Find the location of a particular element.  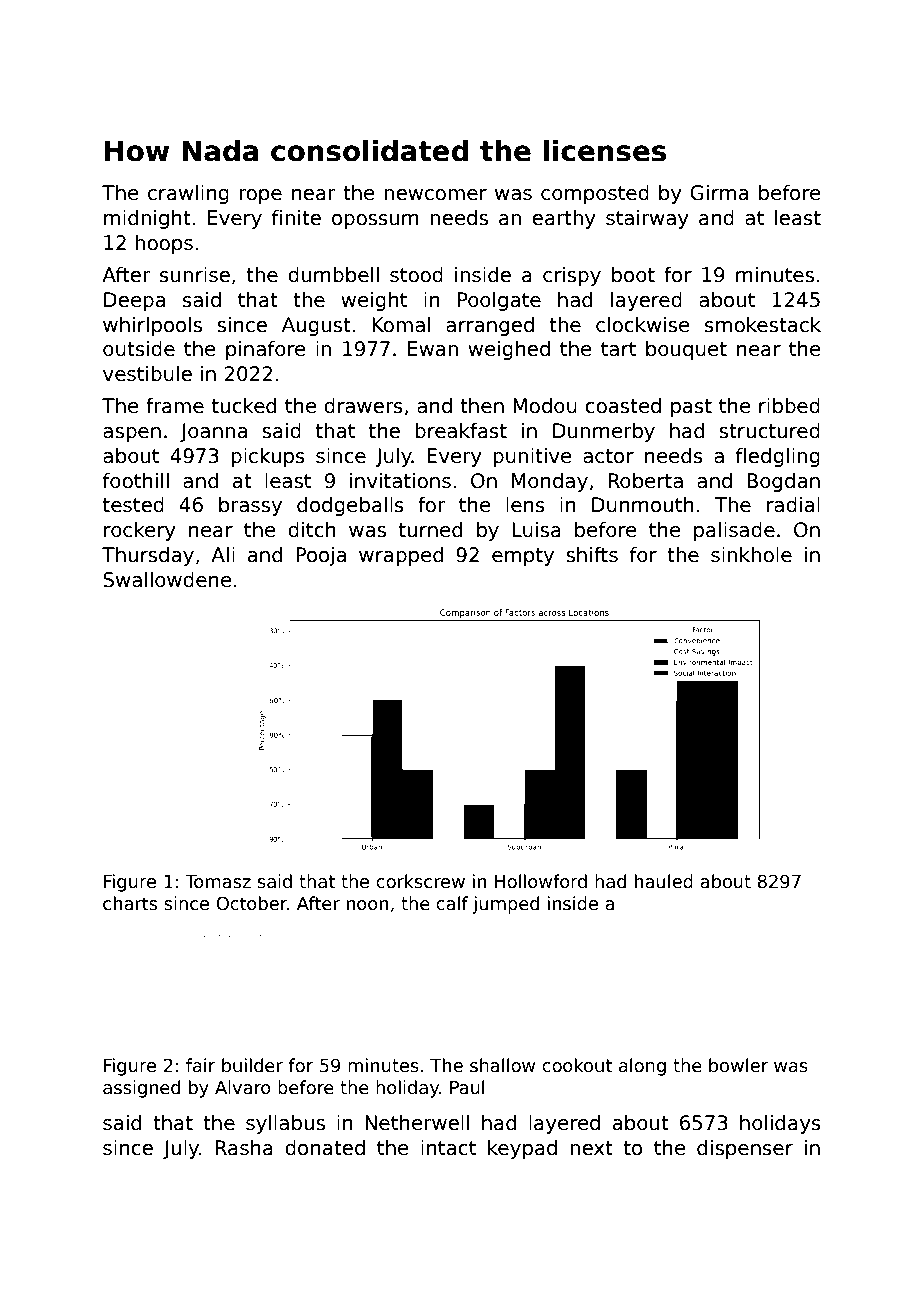

shifts is located at coordinates (592, 555).
